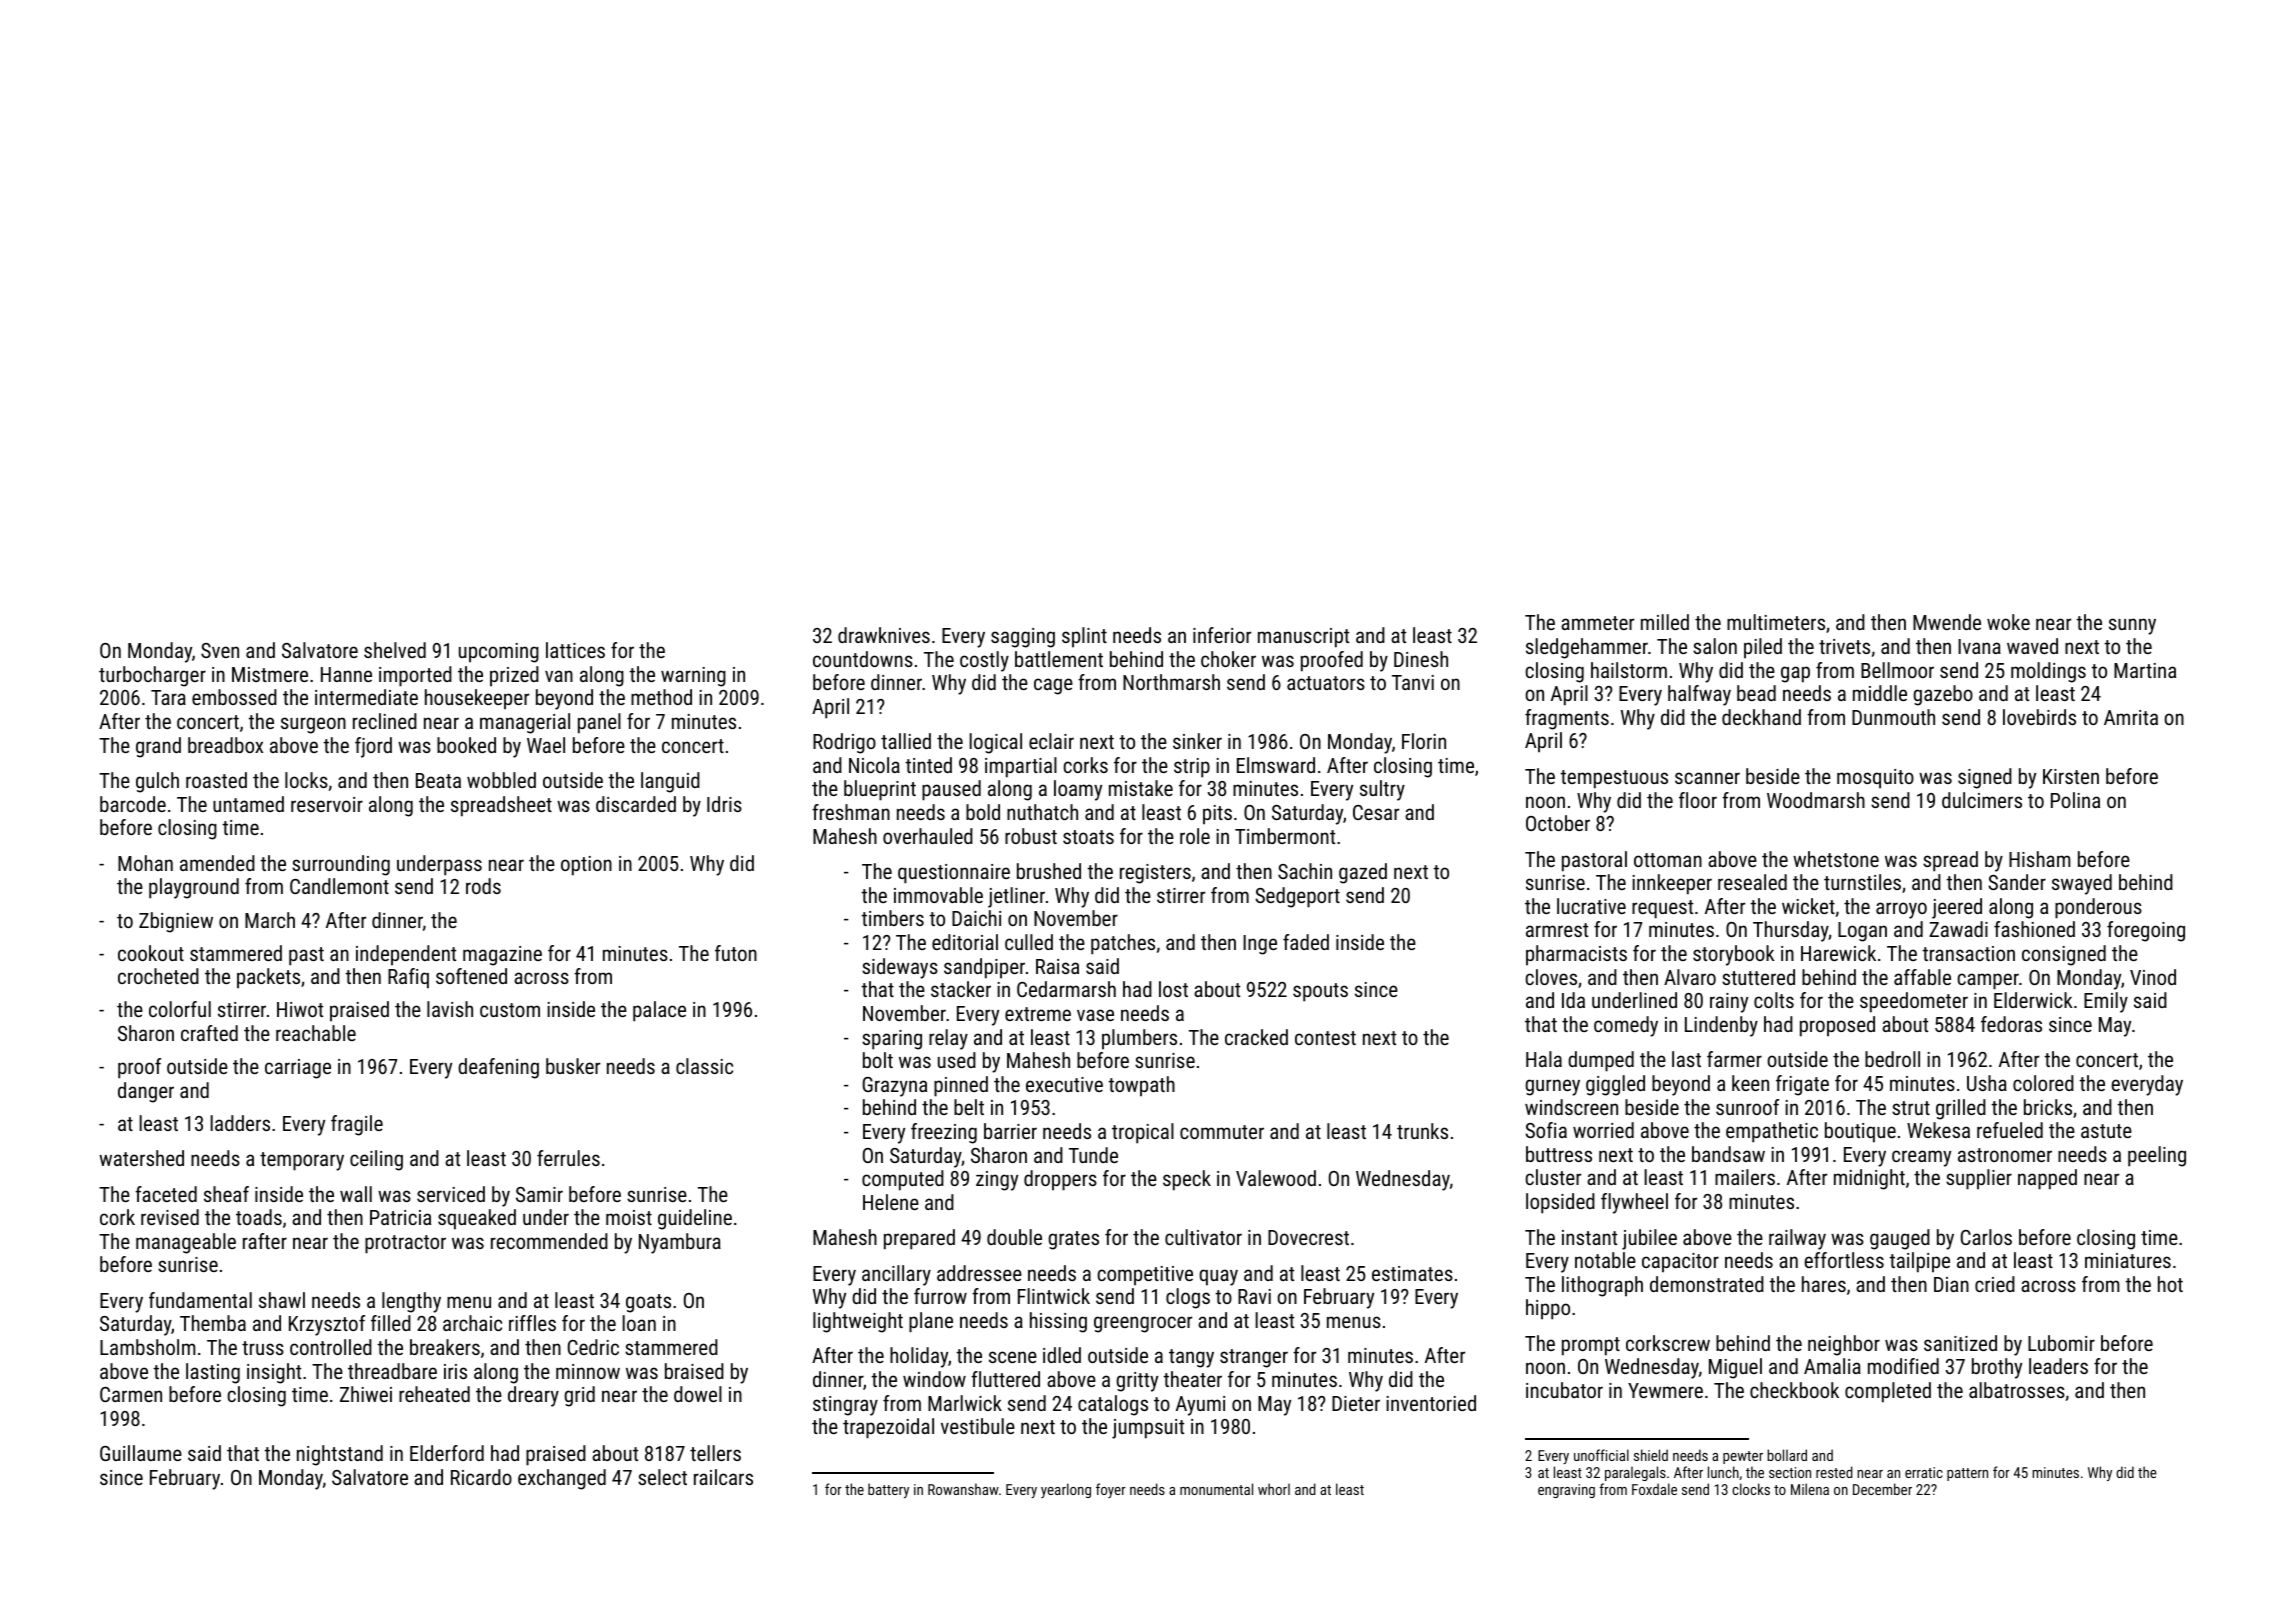  What do you see at coordinates (141, 1453) in the screenshot?
I see `Guillaume` at bounding box center [141, 1453].
